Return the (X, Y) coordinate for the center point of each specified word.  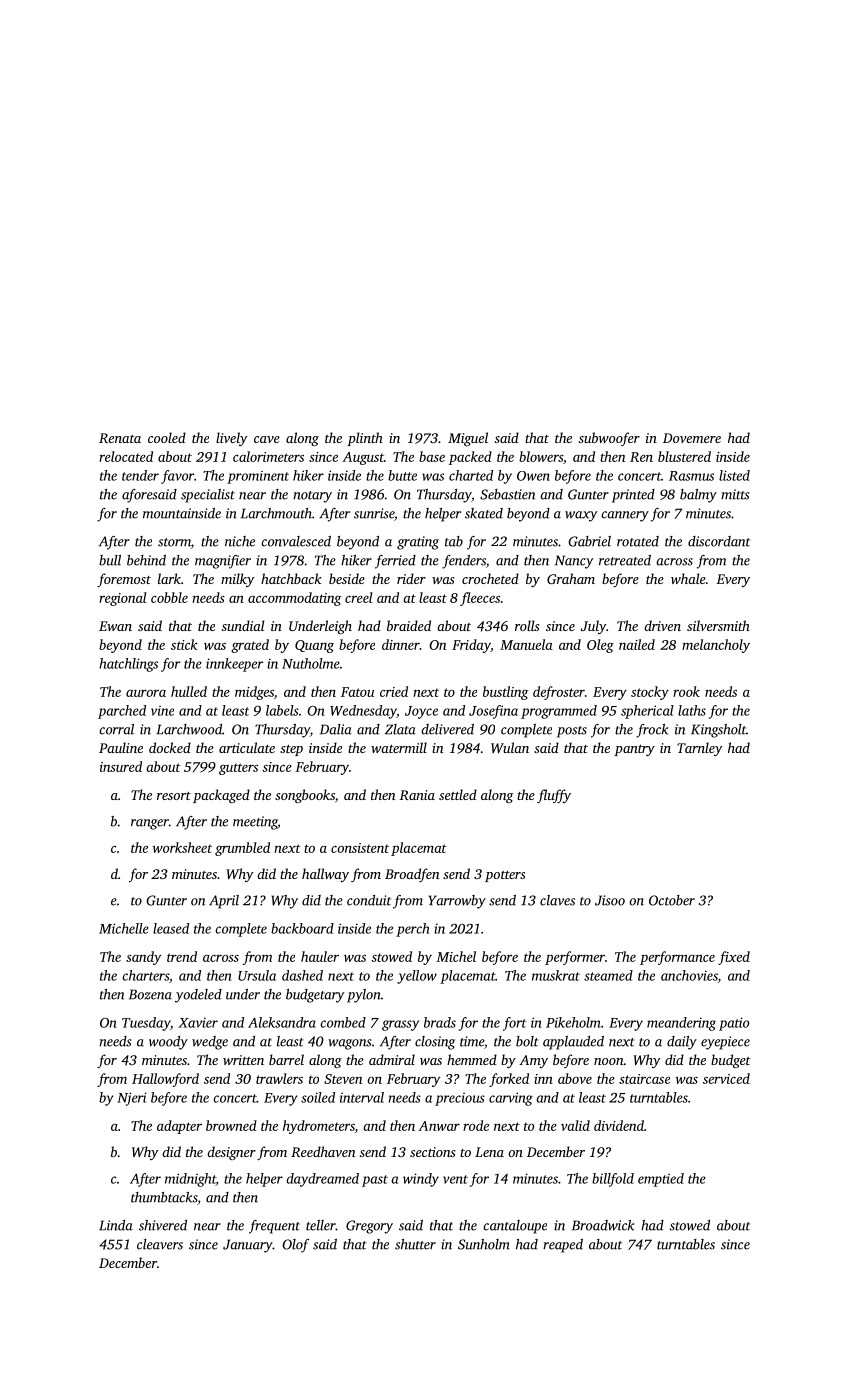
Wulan (510, 747)
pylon (364, 996)
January (248, 1246)
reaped (563, 1246)
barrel (286, 1059)
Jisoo (610, 900)
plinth (365, 439)
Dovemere (692, 438)
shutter (415, 1244)
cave (267, 439)
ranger (150, 824)
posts (572, 732)
